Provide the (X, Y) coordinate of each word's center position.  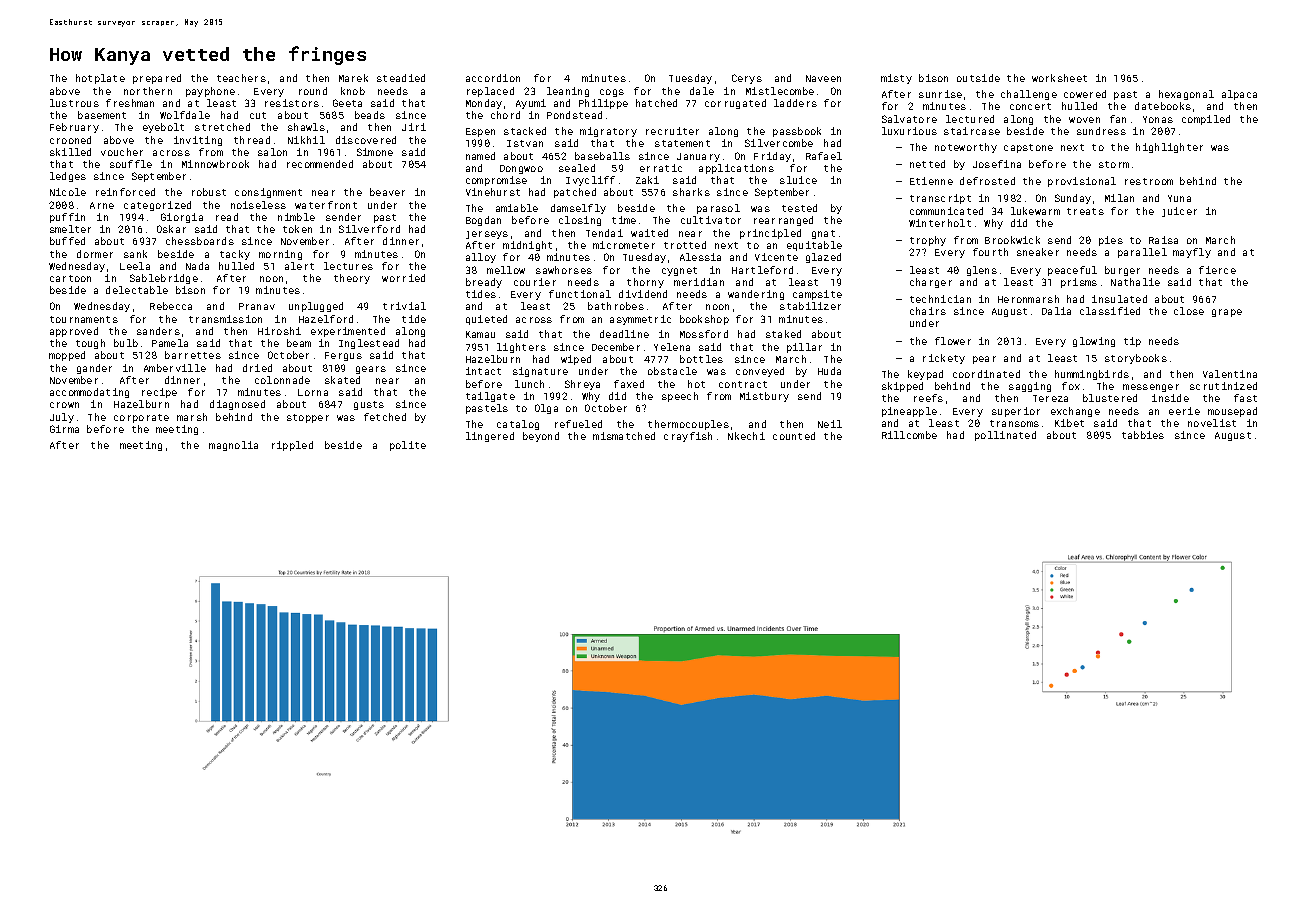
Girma (64, 429)
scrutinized (1223, 386)
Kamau (480, 334)
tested (799, 208)
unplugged (316, 307)
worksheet (1059, 78)
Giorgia (182, 218)
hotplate (100, 79)
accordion (493, 78)
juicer (1179, 212)
